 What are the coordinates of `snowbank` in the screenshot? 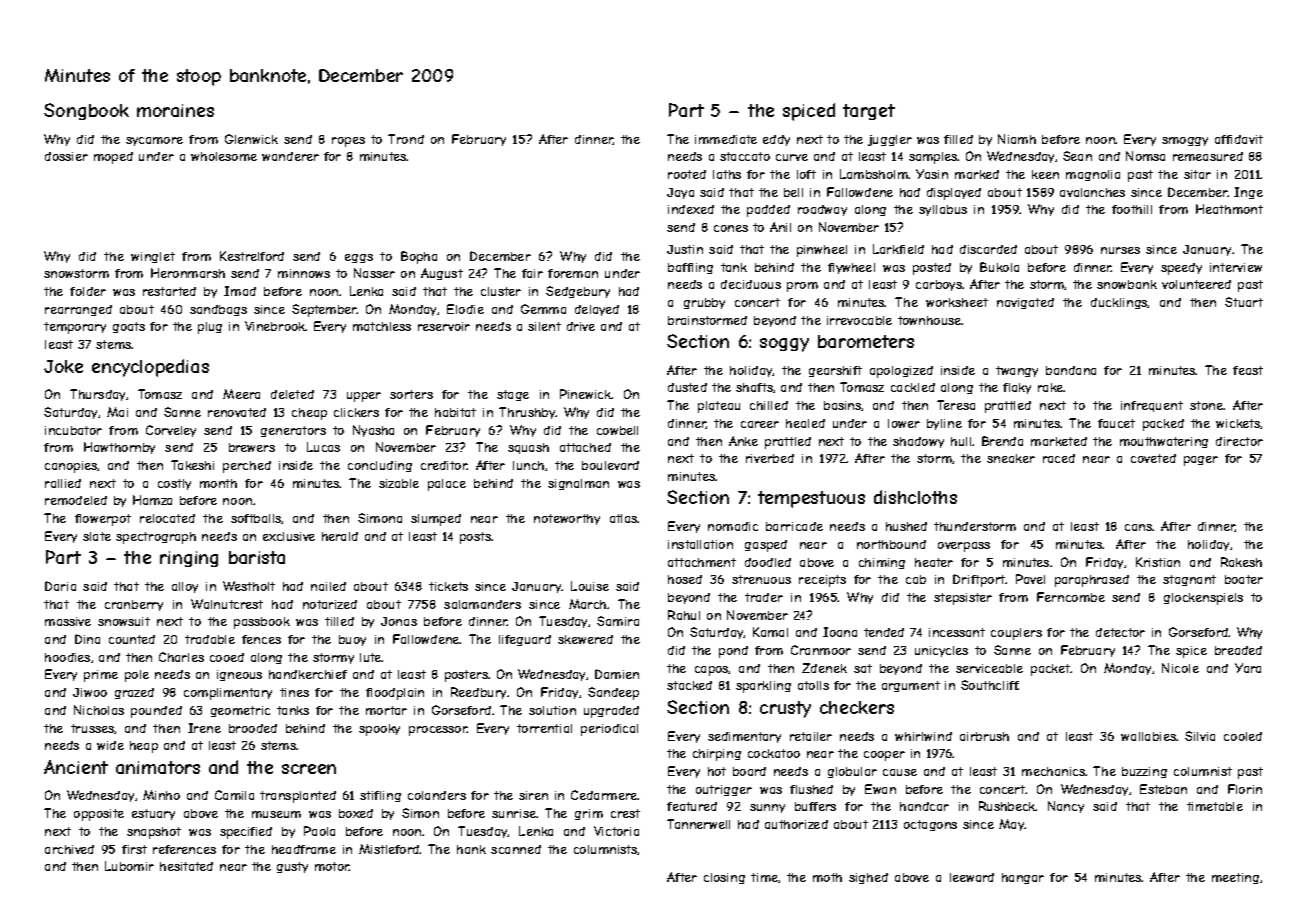 It's located at (1127, 284).
